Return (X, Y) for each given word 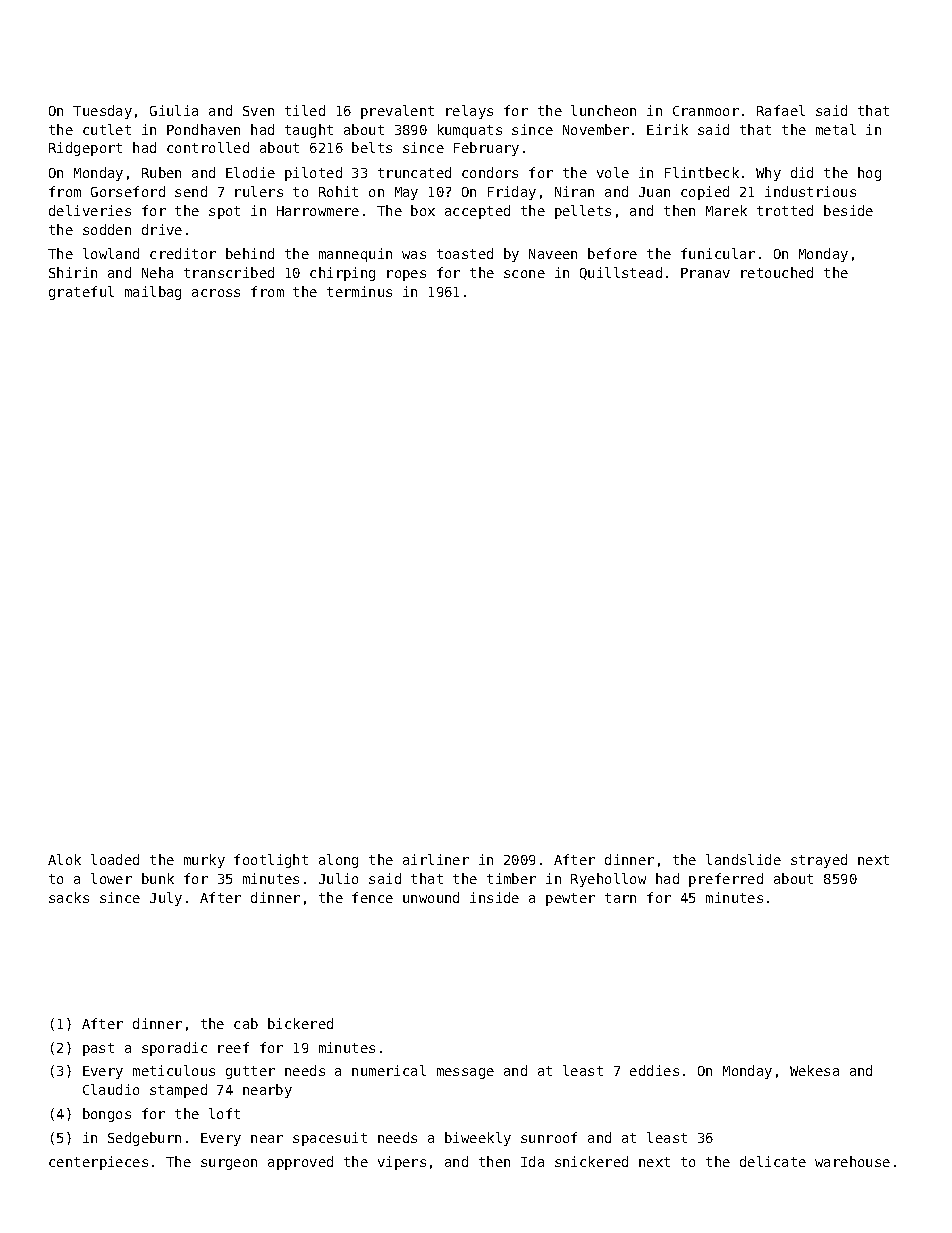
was (414, 255)
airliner (436, 859)
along (338, 861)
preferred (726, 880)
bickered (300, 1023)
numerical (389, 1070)
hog (869, 174)
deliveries (90, 210)
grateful (81, 293)
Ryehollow (608, 880)
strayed (819, 861)
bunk (158, 878)
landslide (743, 859)
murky (204, 861)
